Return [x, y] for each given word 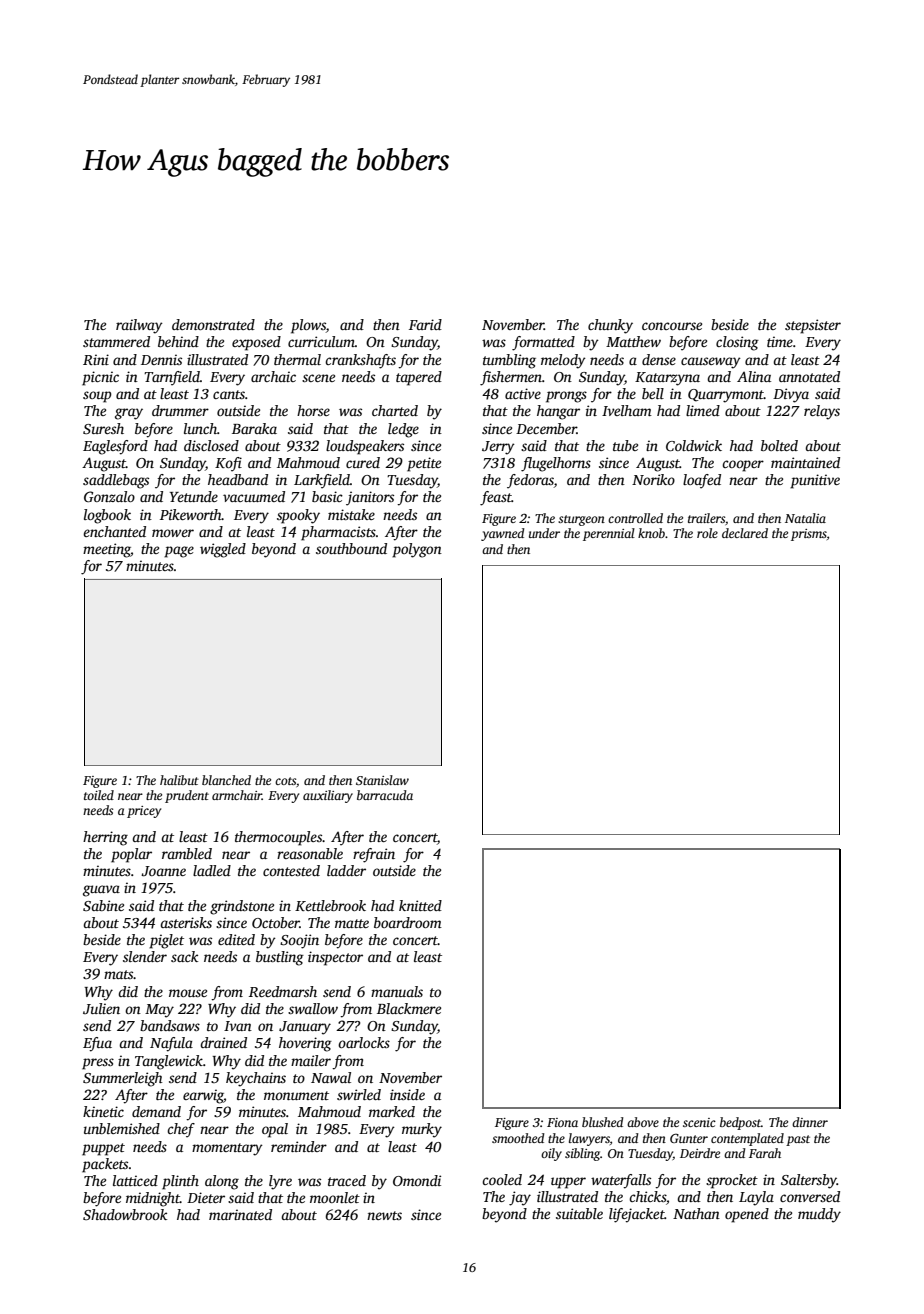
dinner [810, 1122]
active [523, 393]
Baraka [254, 428]
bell [653, 393]
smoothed [518, 1138]
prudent [187, 796]
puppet [103, 1149]
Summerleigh [123, 1079]
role [707, 533]
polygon [417, 550]
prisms [809, 535]
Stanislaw [382, 780]
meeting [107, 550]
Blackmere [409, 1008]
